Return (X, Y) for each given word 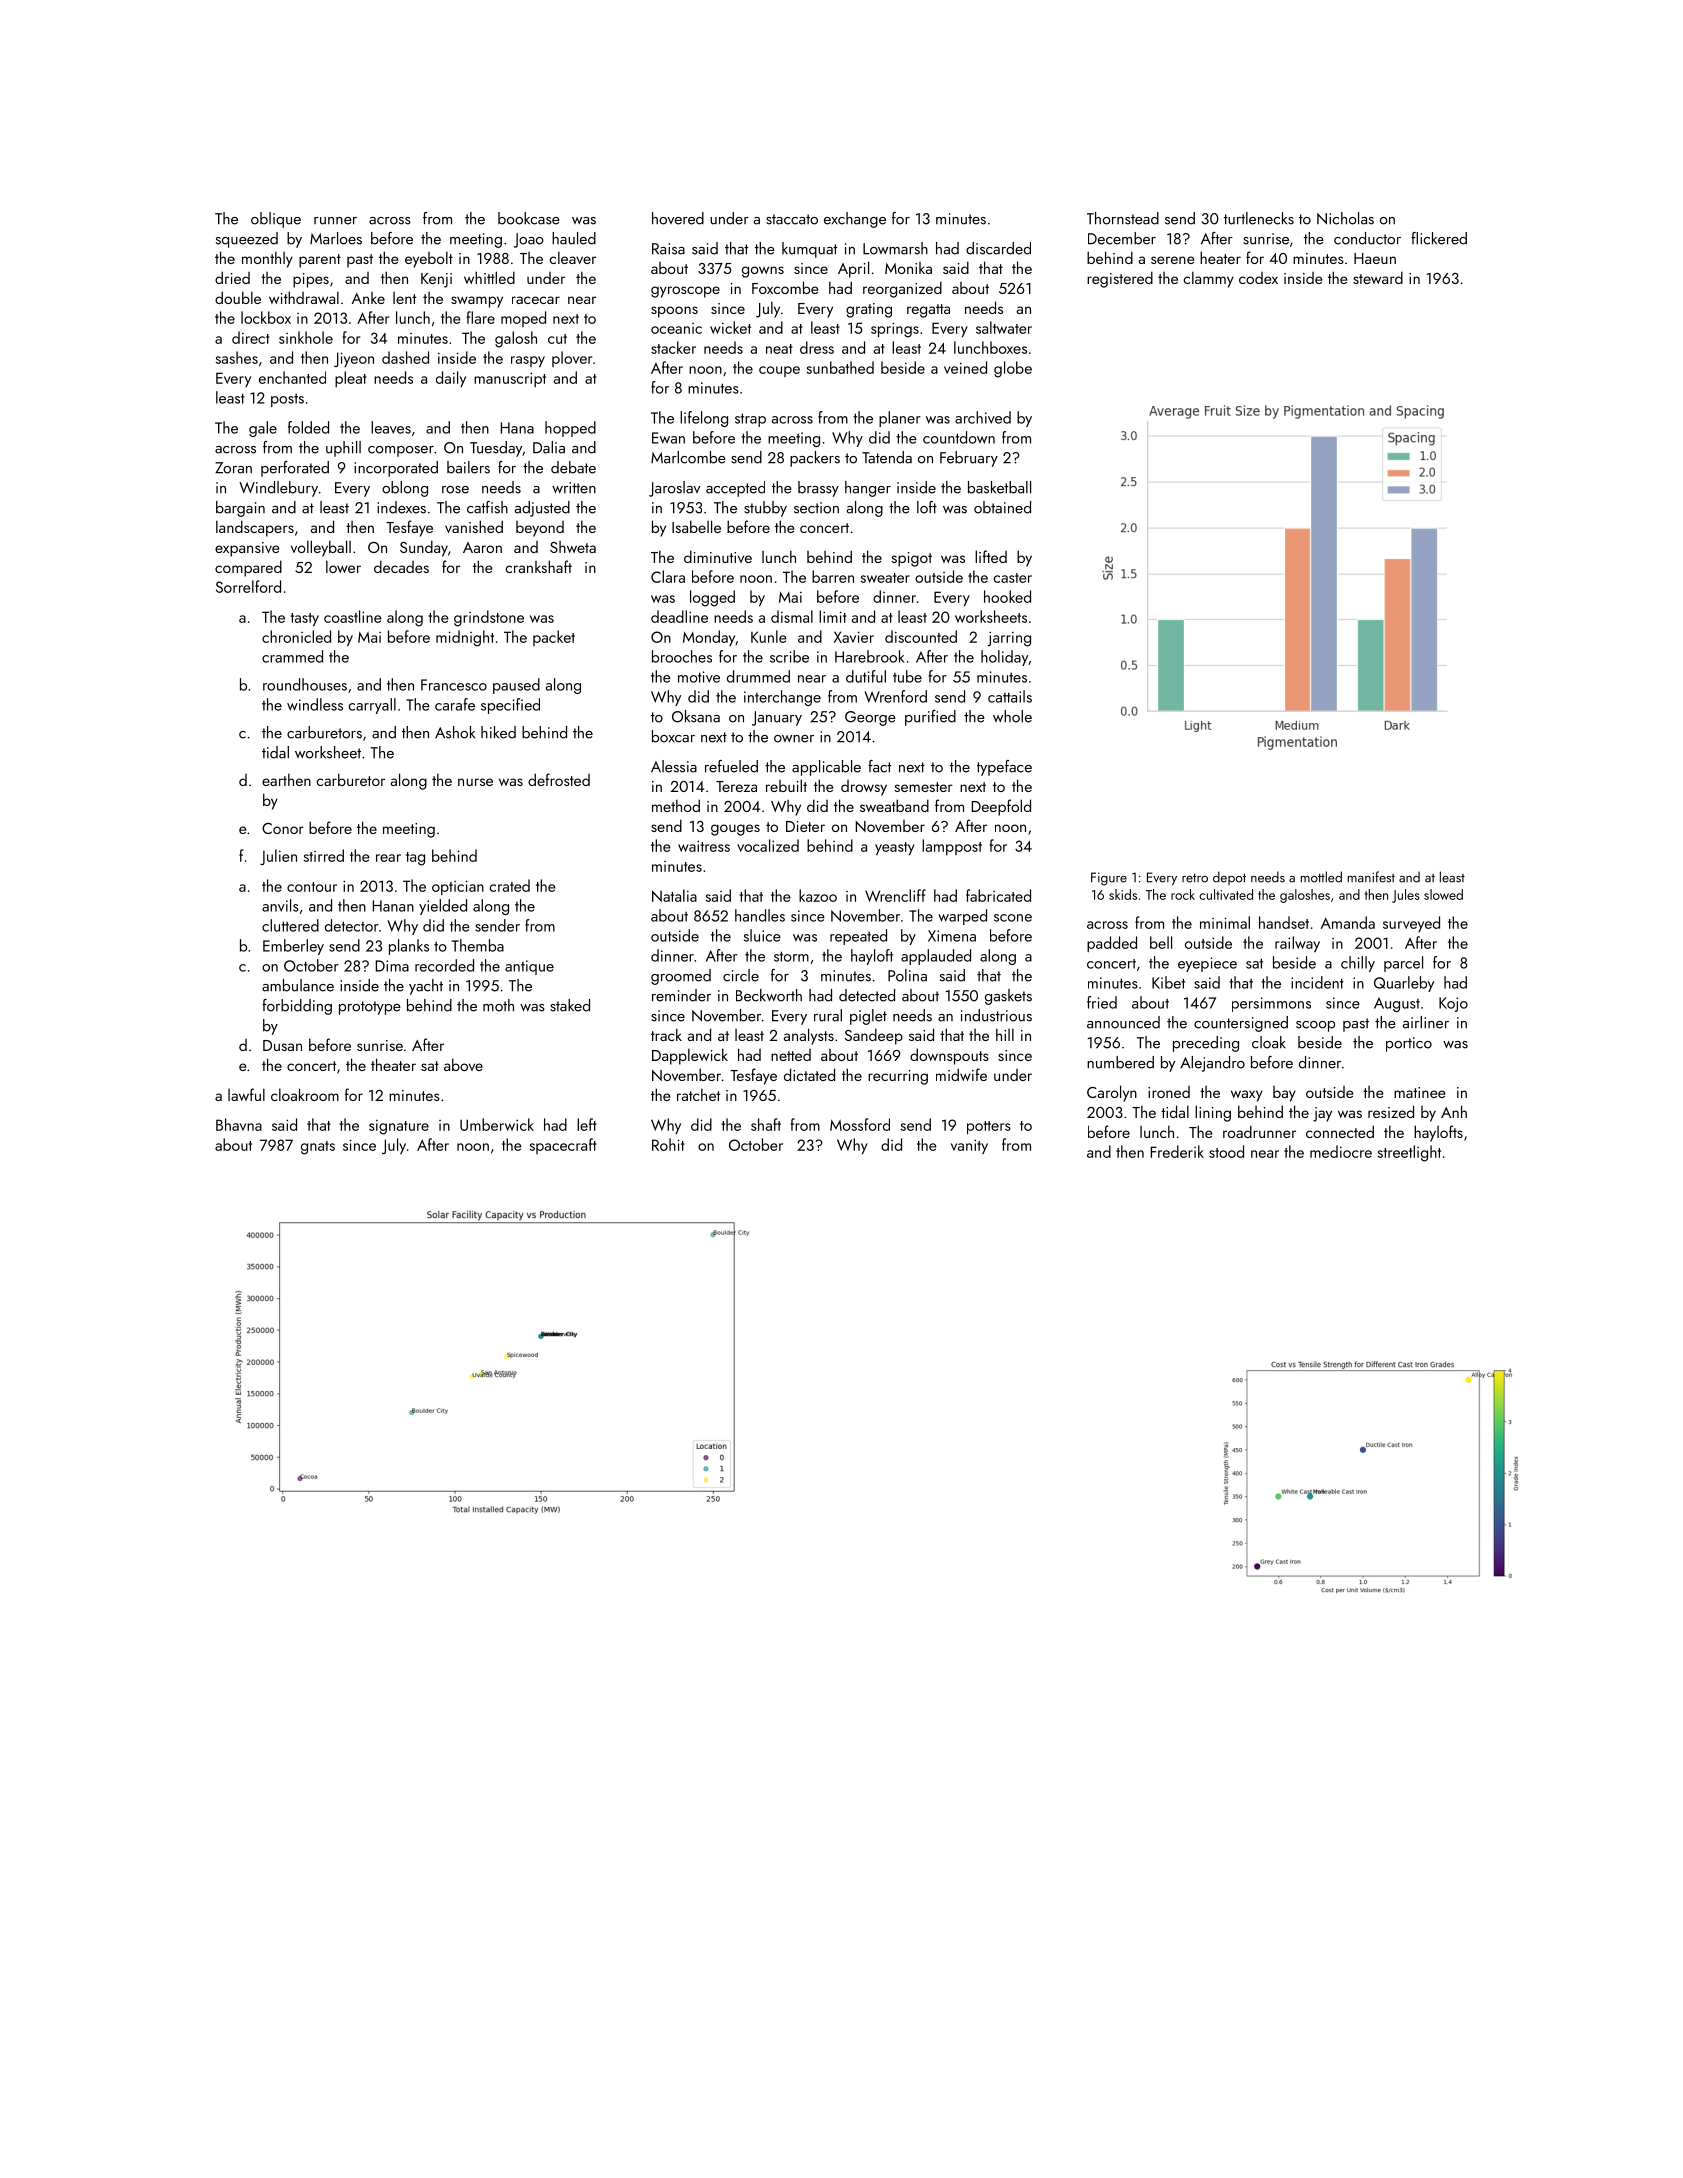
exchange (855, 220)
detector (352, 925)
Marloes (336, 238)
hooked (1007, 596)
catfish (487, 507)
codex (1258, 278)
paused (516, 686)
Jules (1406, 896)
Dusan (282, 1045)
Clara (668, 576)
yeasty (895, 848)
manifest (1371, 877)
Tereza (736, 786)
